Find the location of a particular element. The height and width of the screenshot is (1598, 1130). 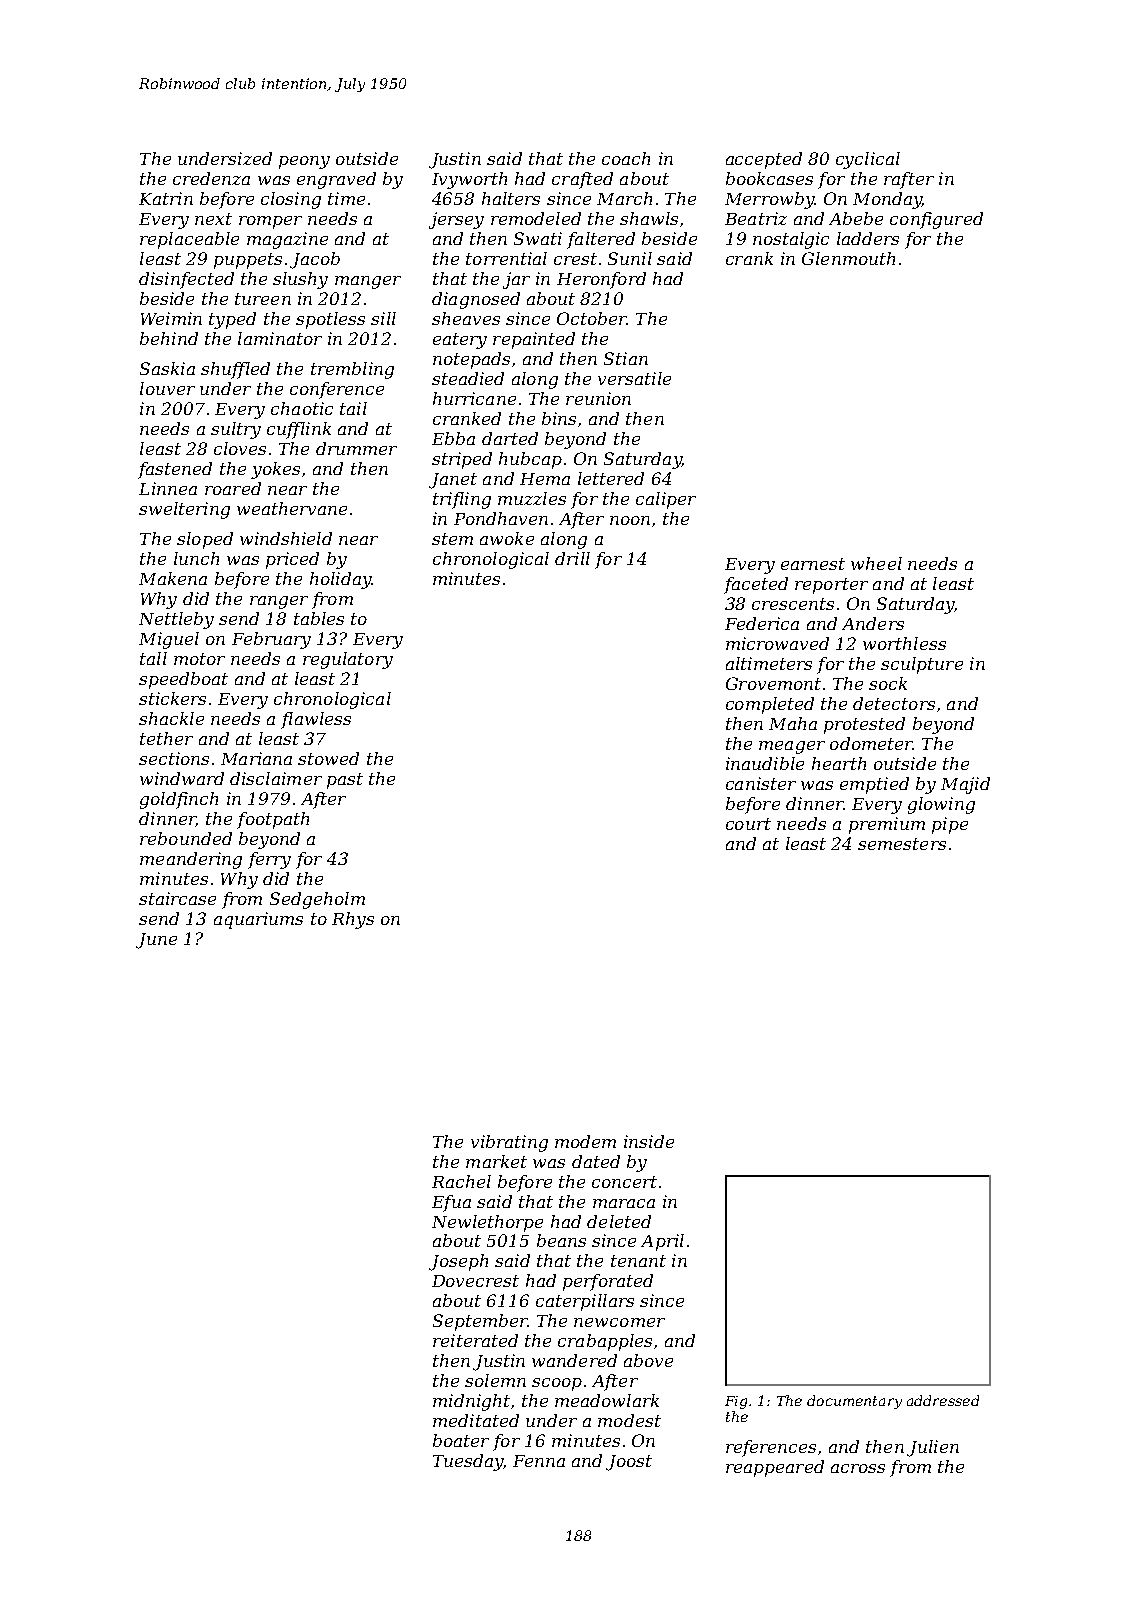

semesters is located at coordinates (902, 844).
